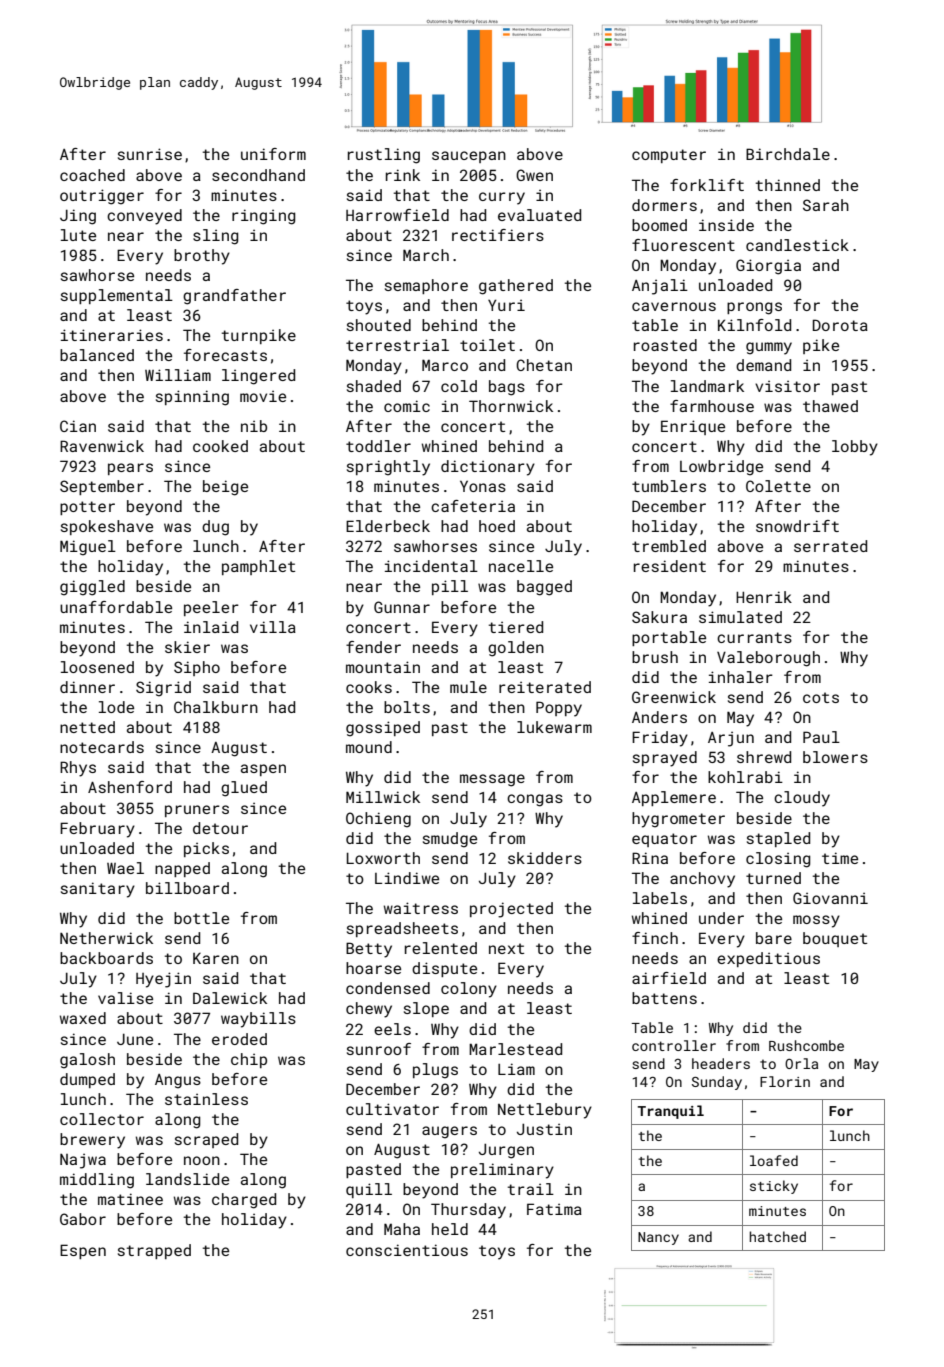  I want to click on collector, so click(102, 1119).
